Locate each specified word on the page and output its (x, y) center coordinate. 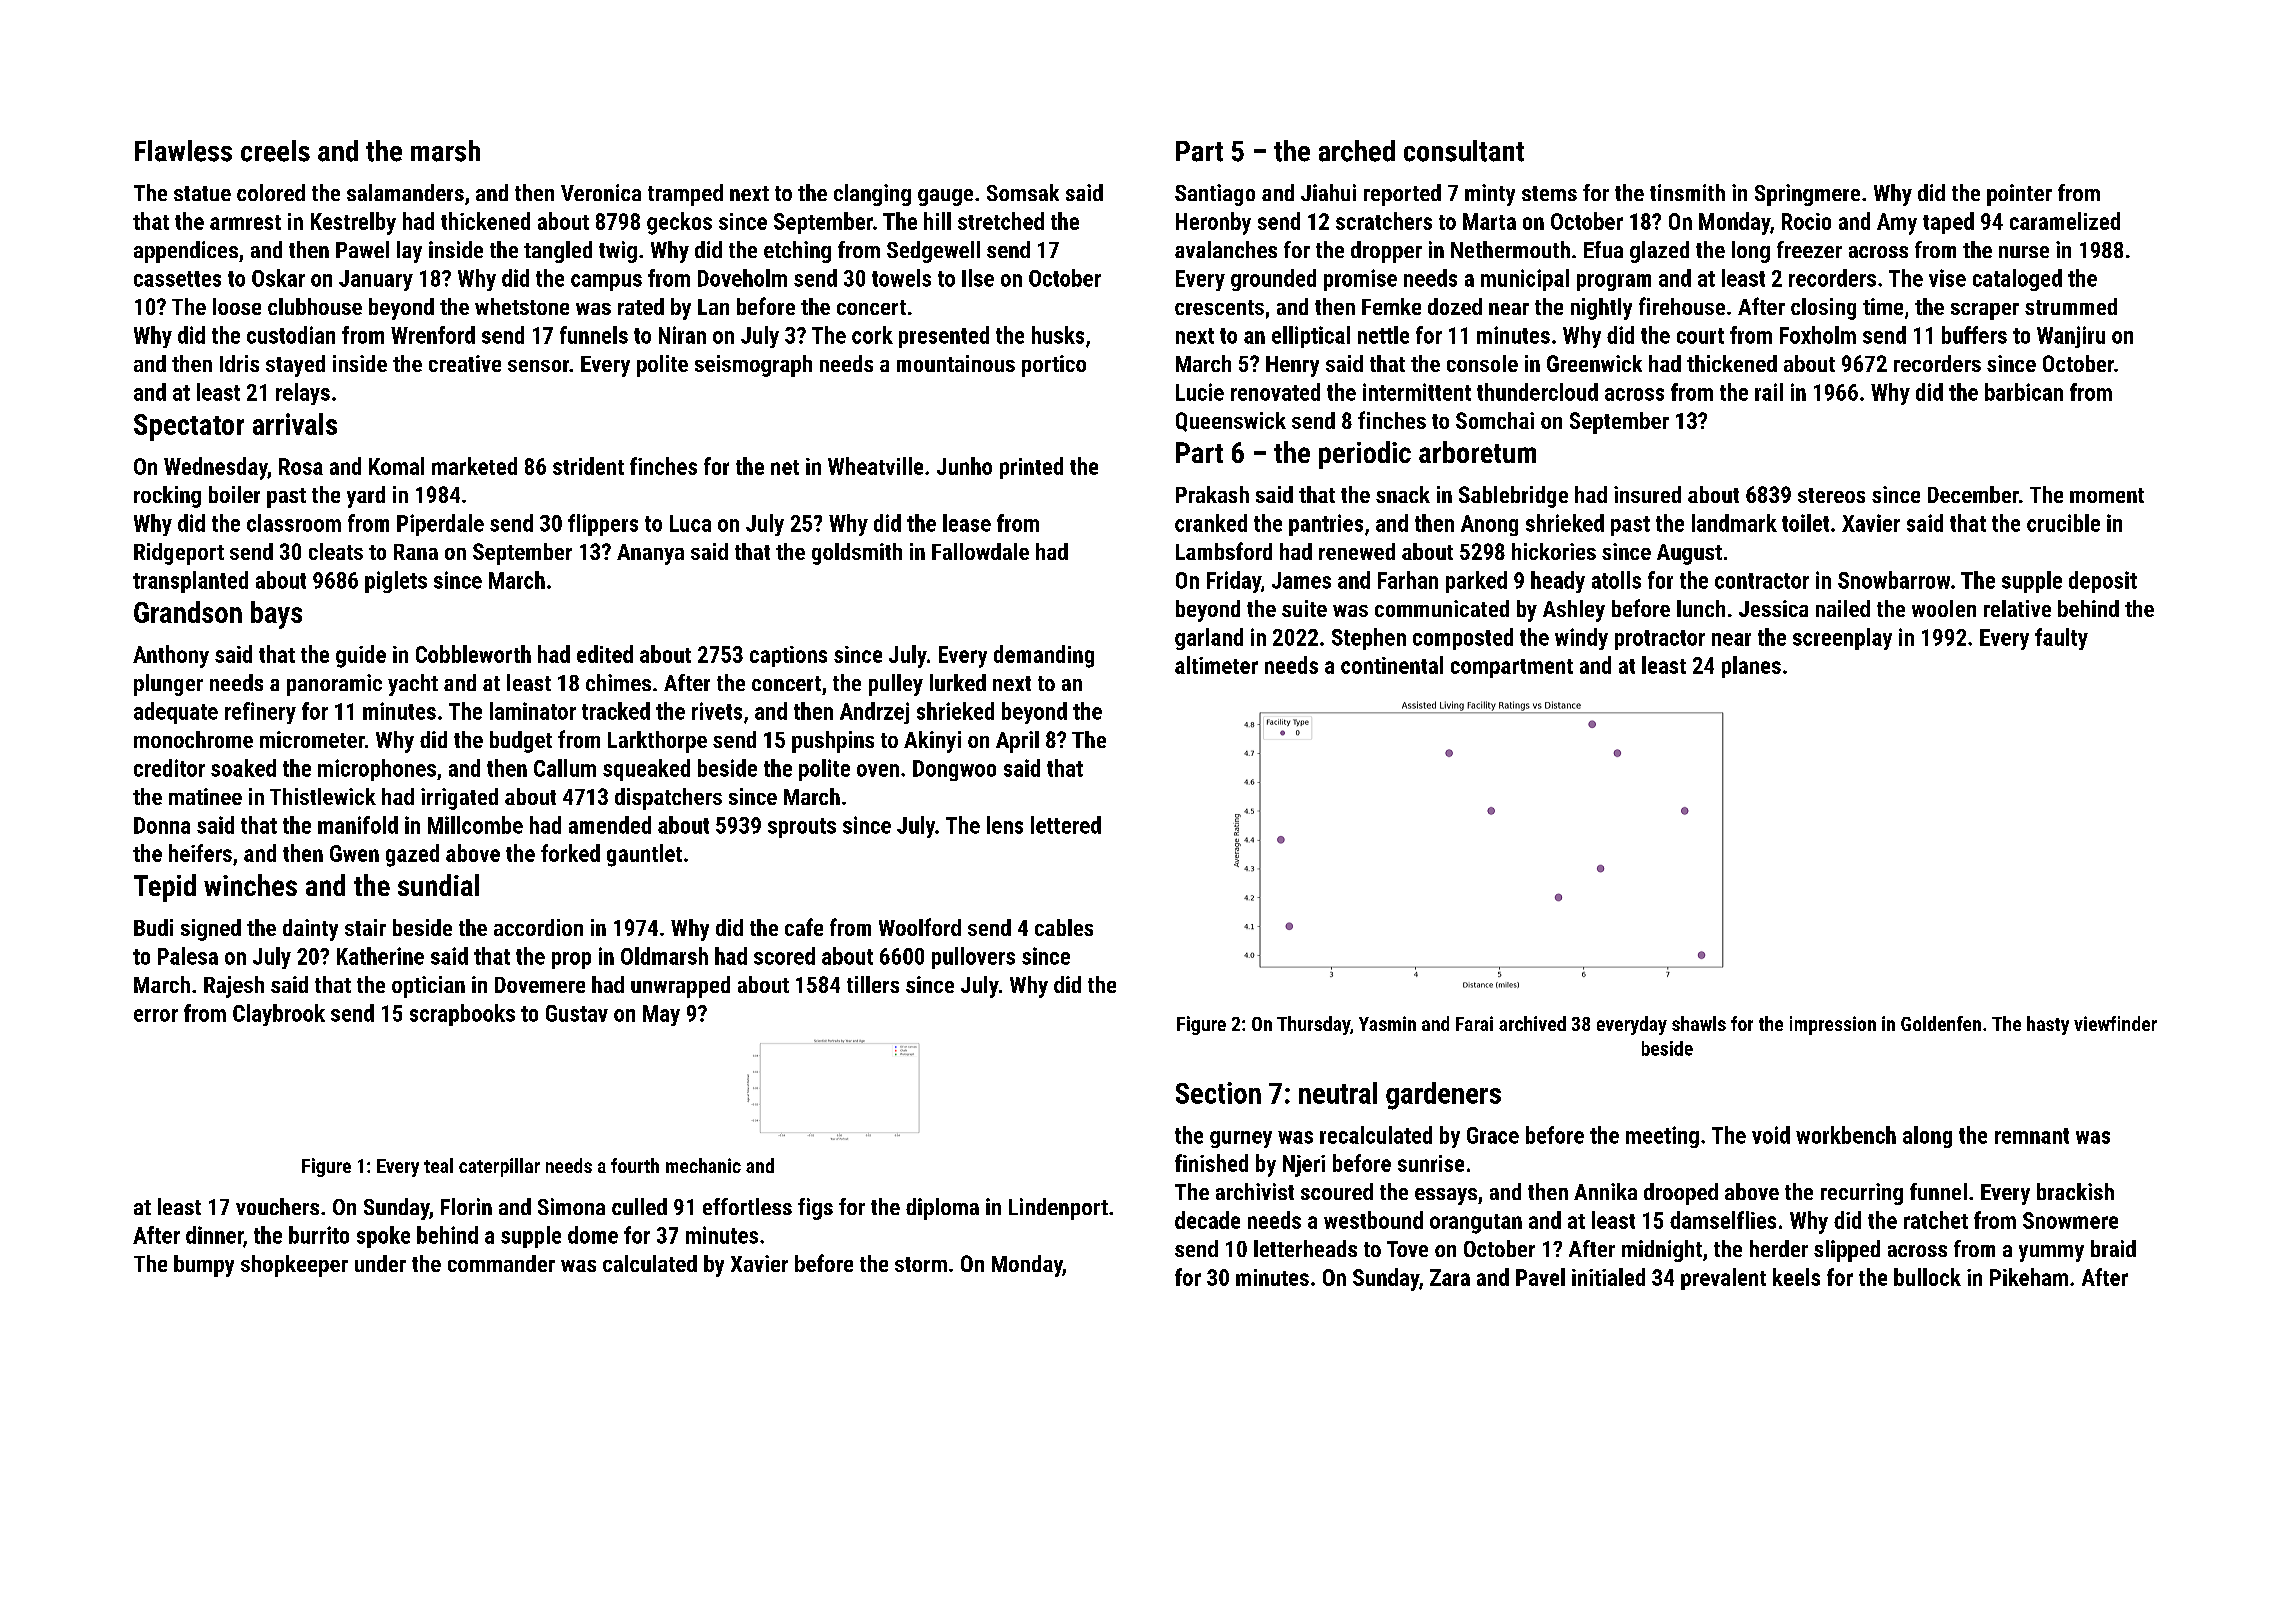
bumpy (204, 1266)
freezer (1809, 249)
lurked (958, 682)
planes (1751, 667)
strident (588, 466)
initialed (1608, 1277)
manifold (358, 825)
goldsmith (857, 554)
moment (2107, 495)
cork (872, 335)
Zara (1450, 1277)
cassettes (177, 279)
